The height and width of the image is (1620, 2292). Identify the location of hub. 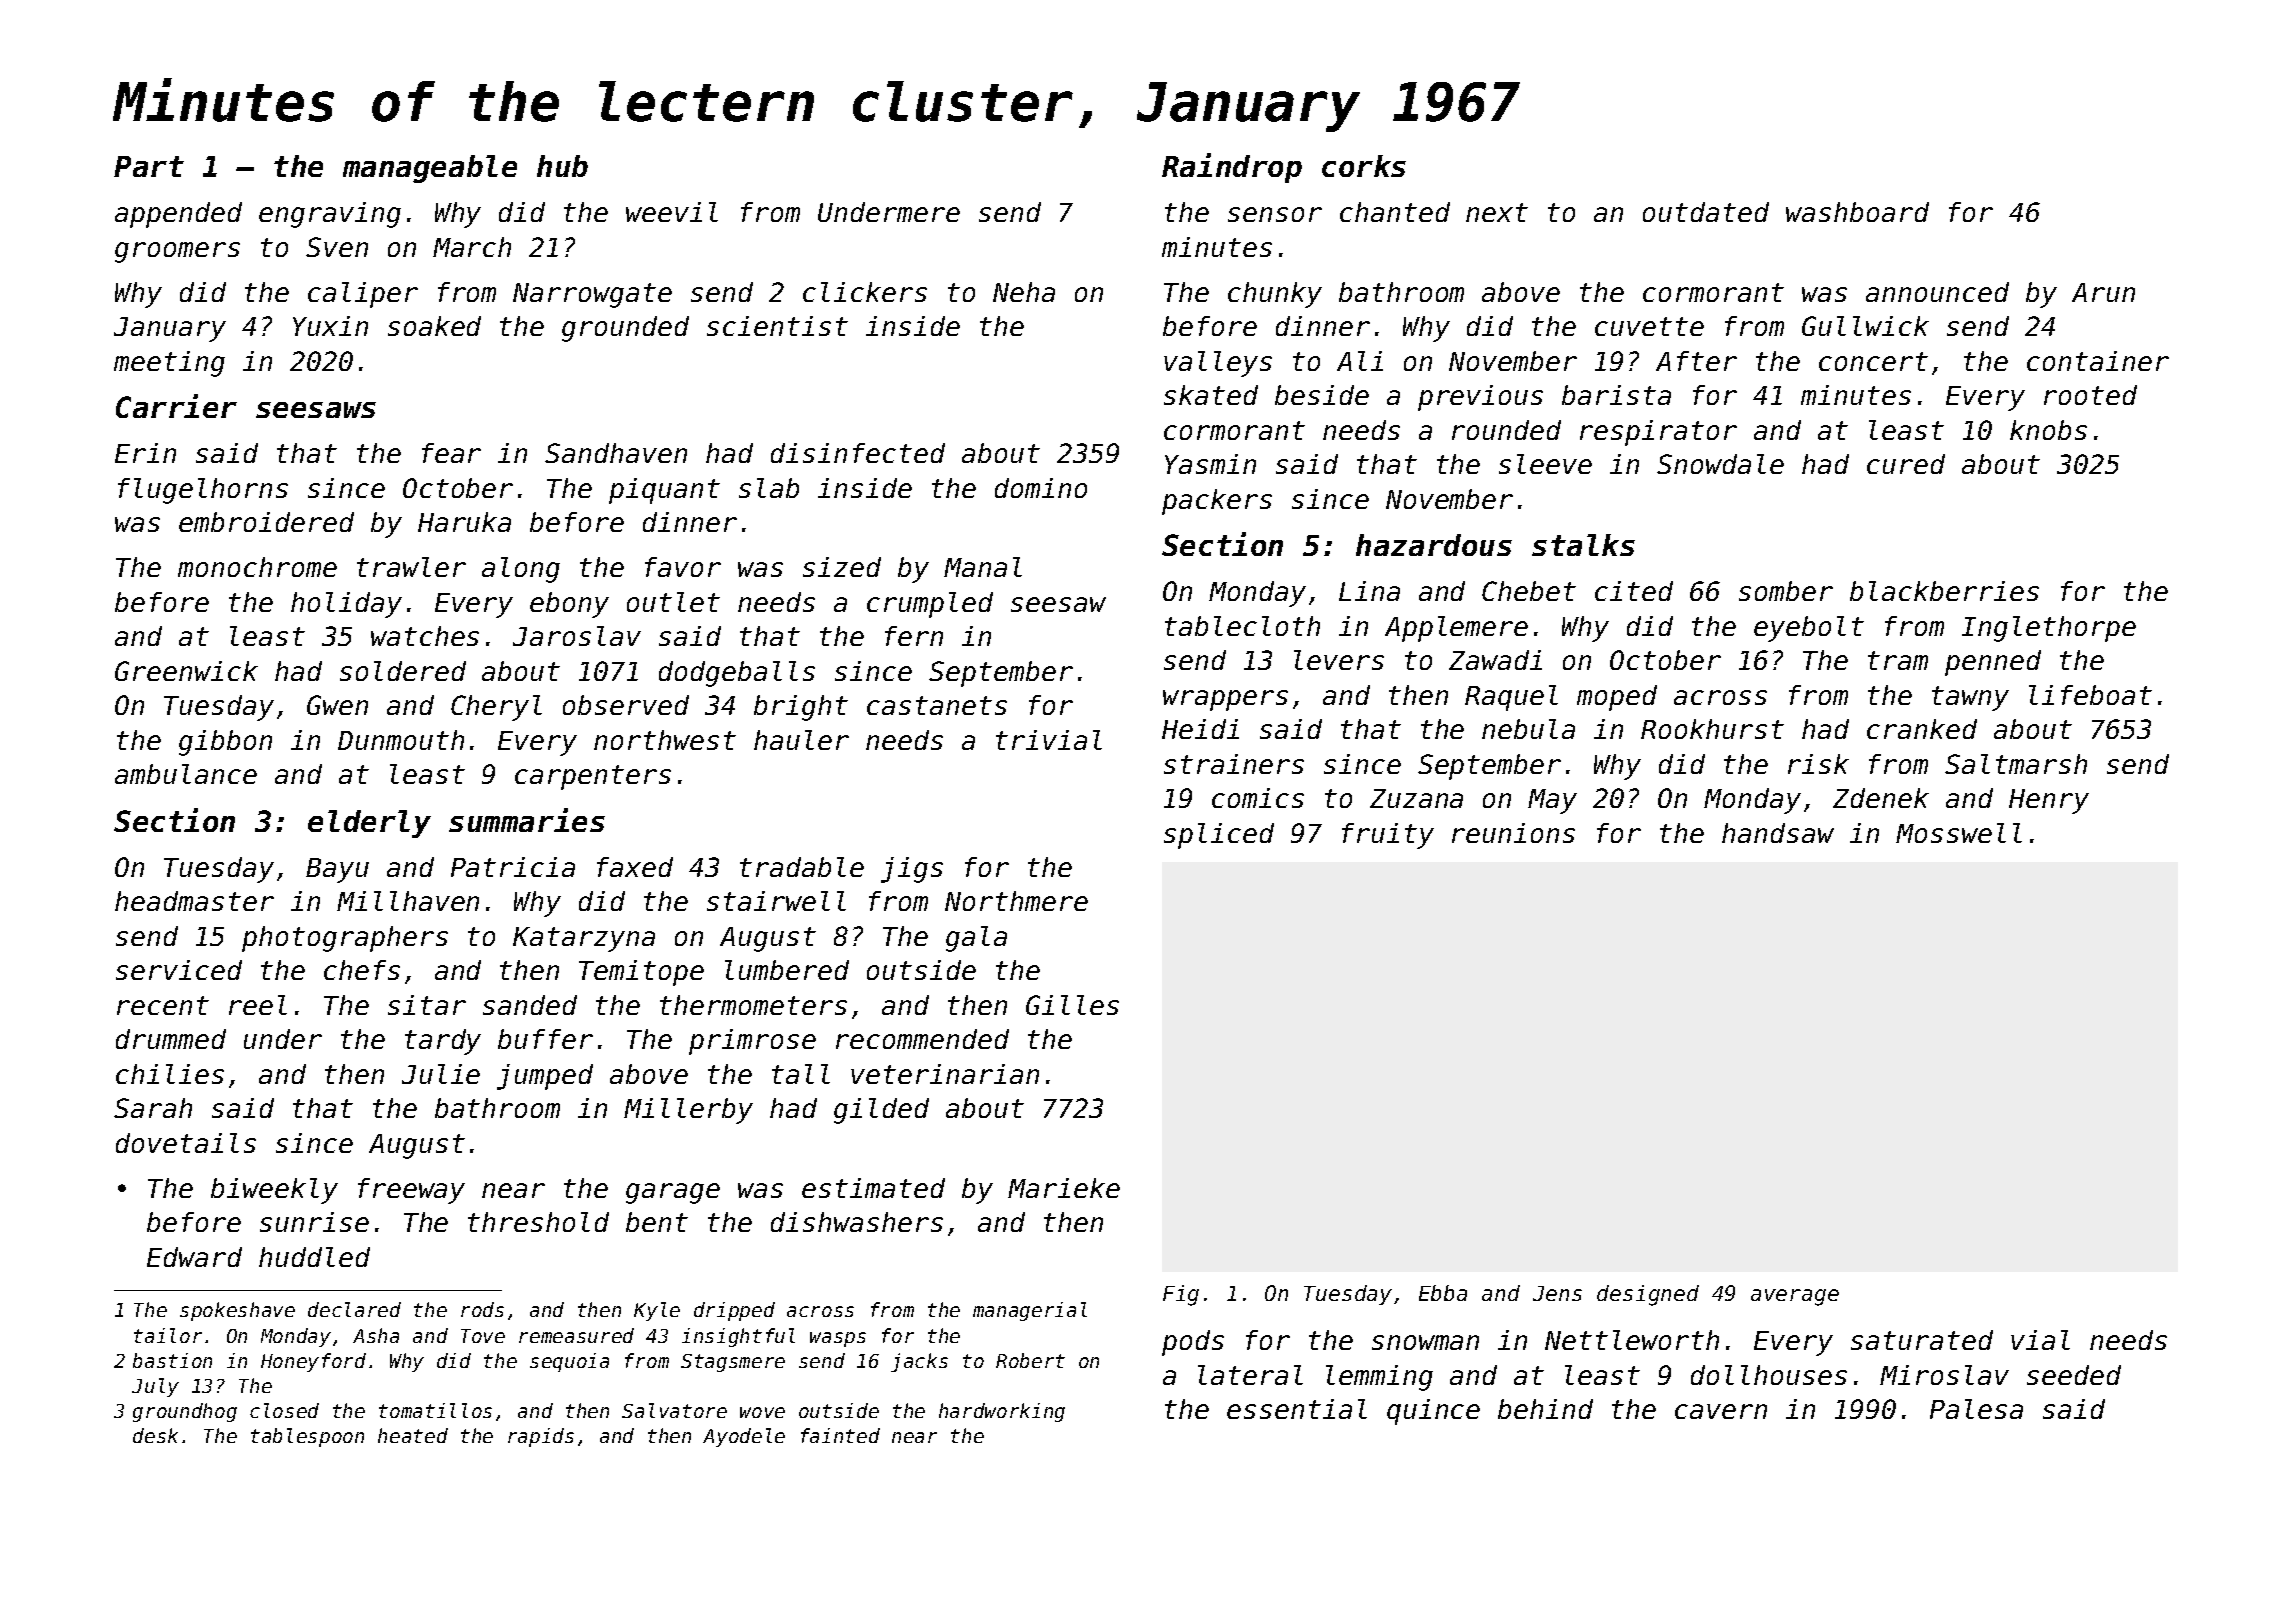
(562, 166).
